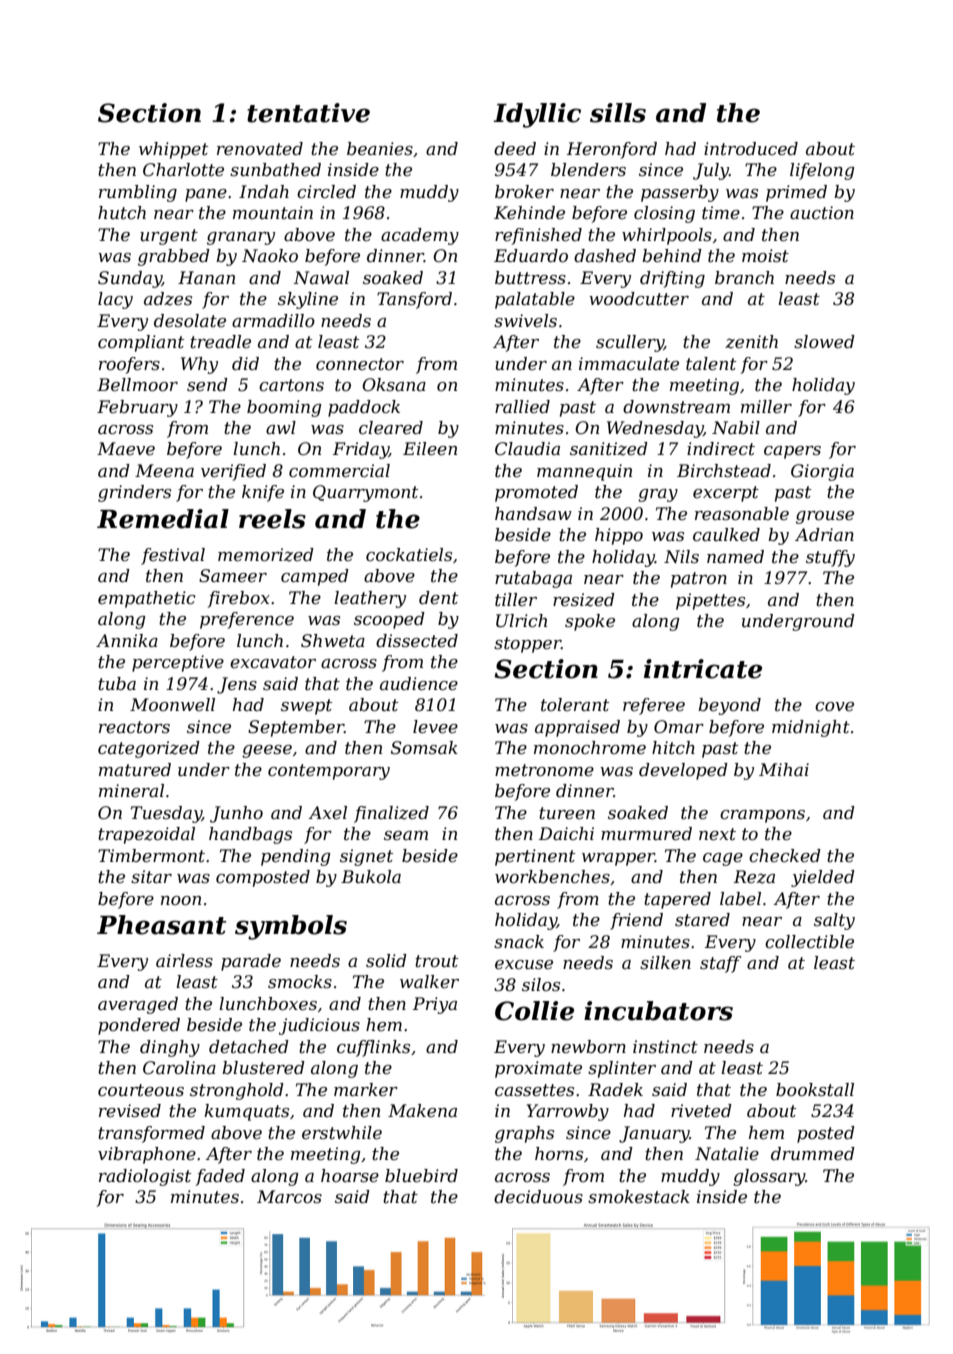  I want to click on staff, so click(720, 964).
